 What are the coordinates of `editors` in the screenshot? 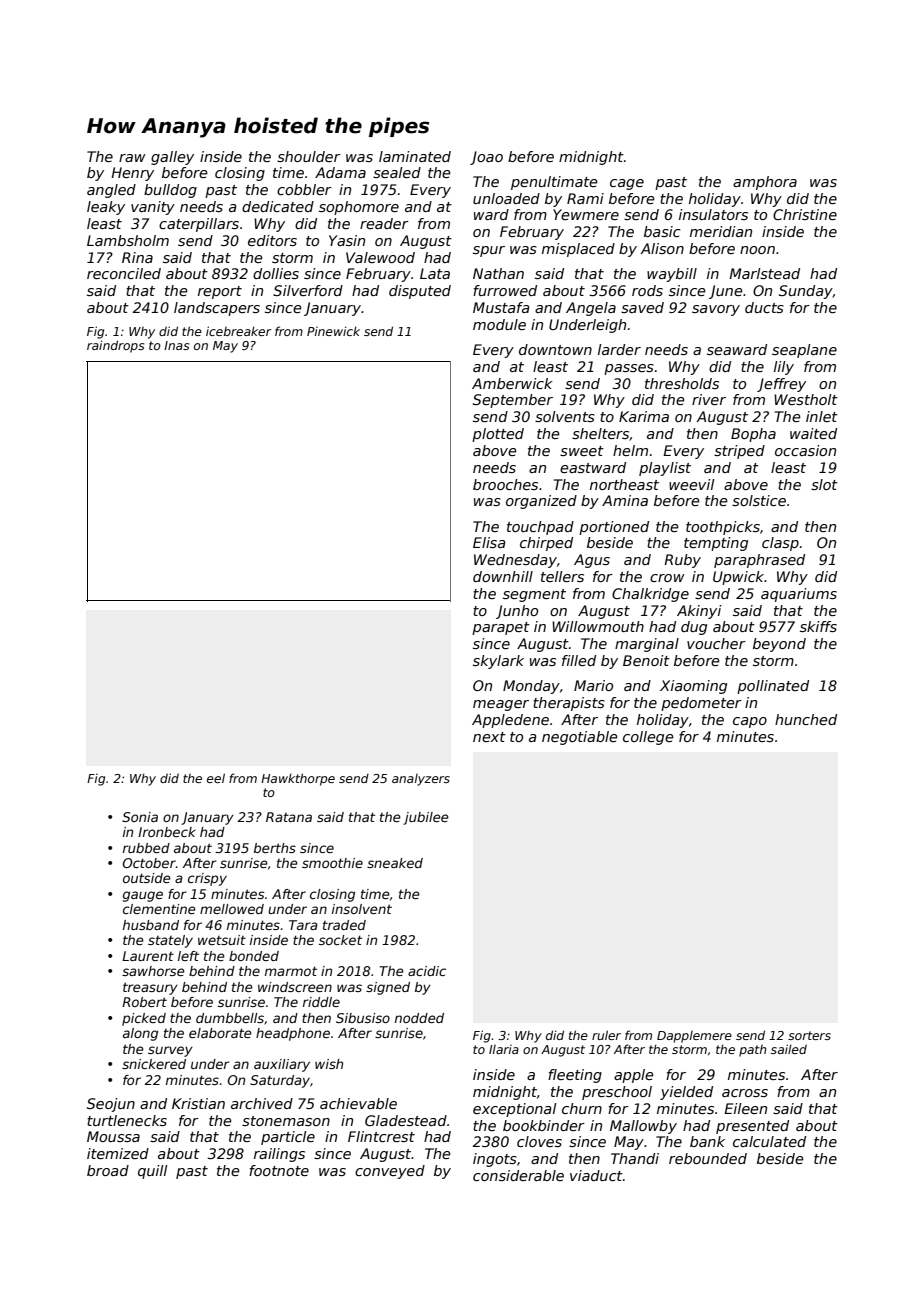 It's located at (272, 240).
